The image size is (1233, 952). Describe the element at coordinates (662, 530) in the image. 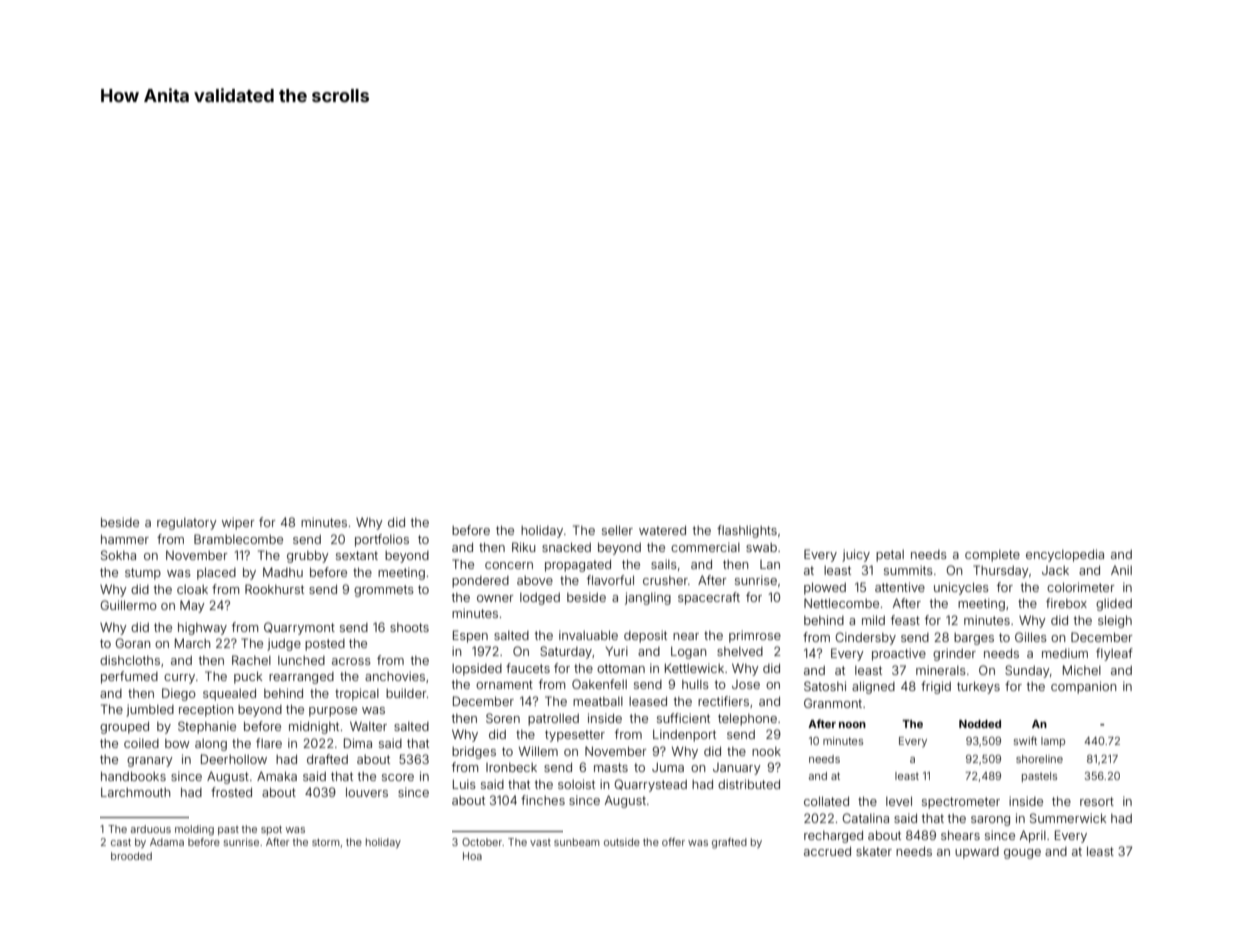

I see `watered` at that location.
